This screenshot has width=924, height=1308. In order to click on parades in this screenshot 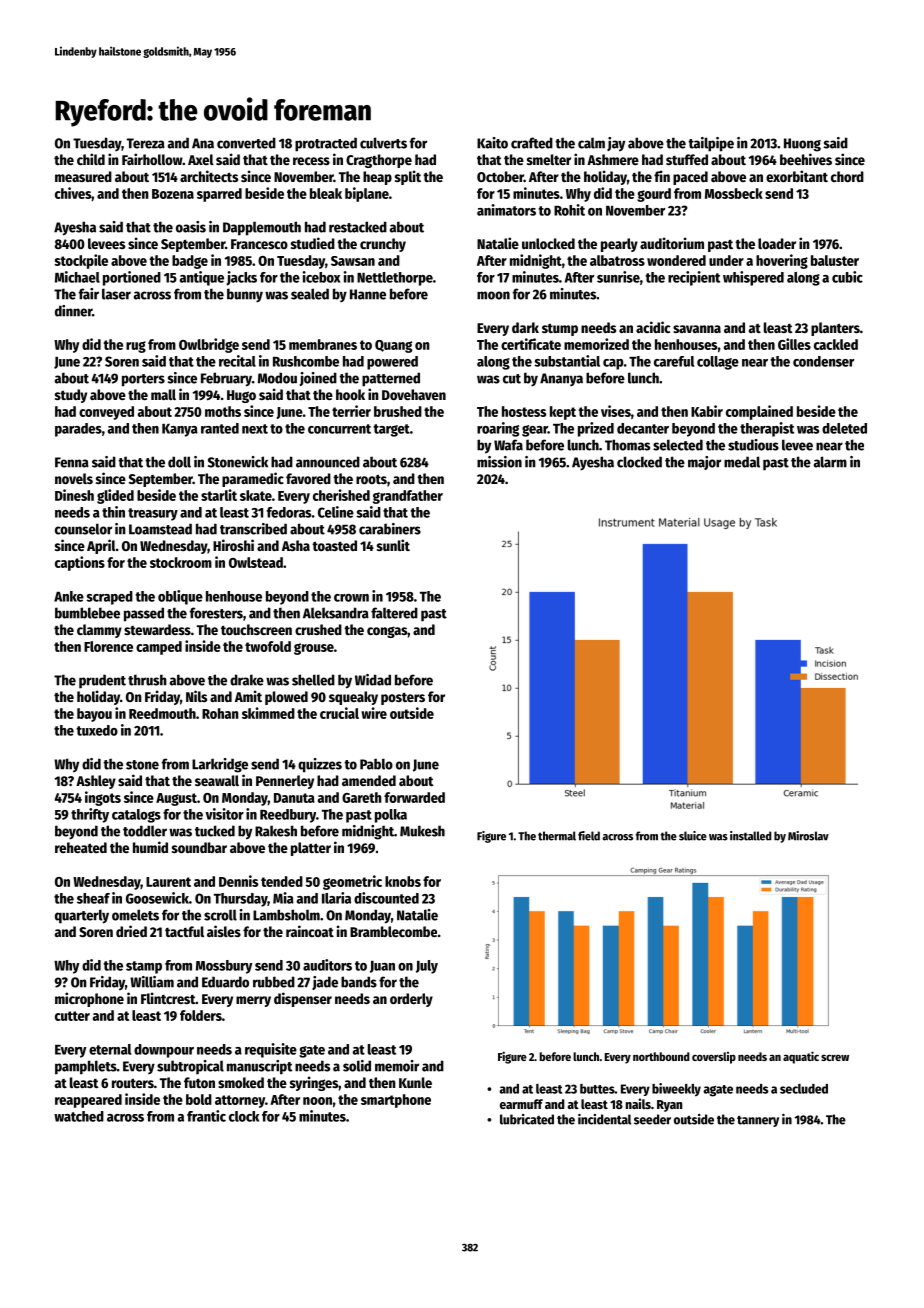, I will do `click(78, 430)`.
